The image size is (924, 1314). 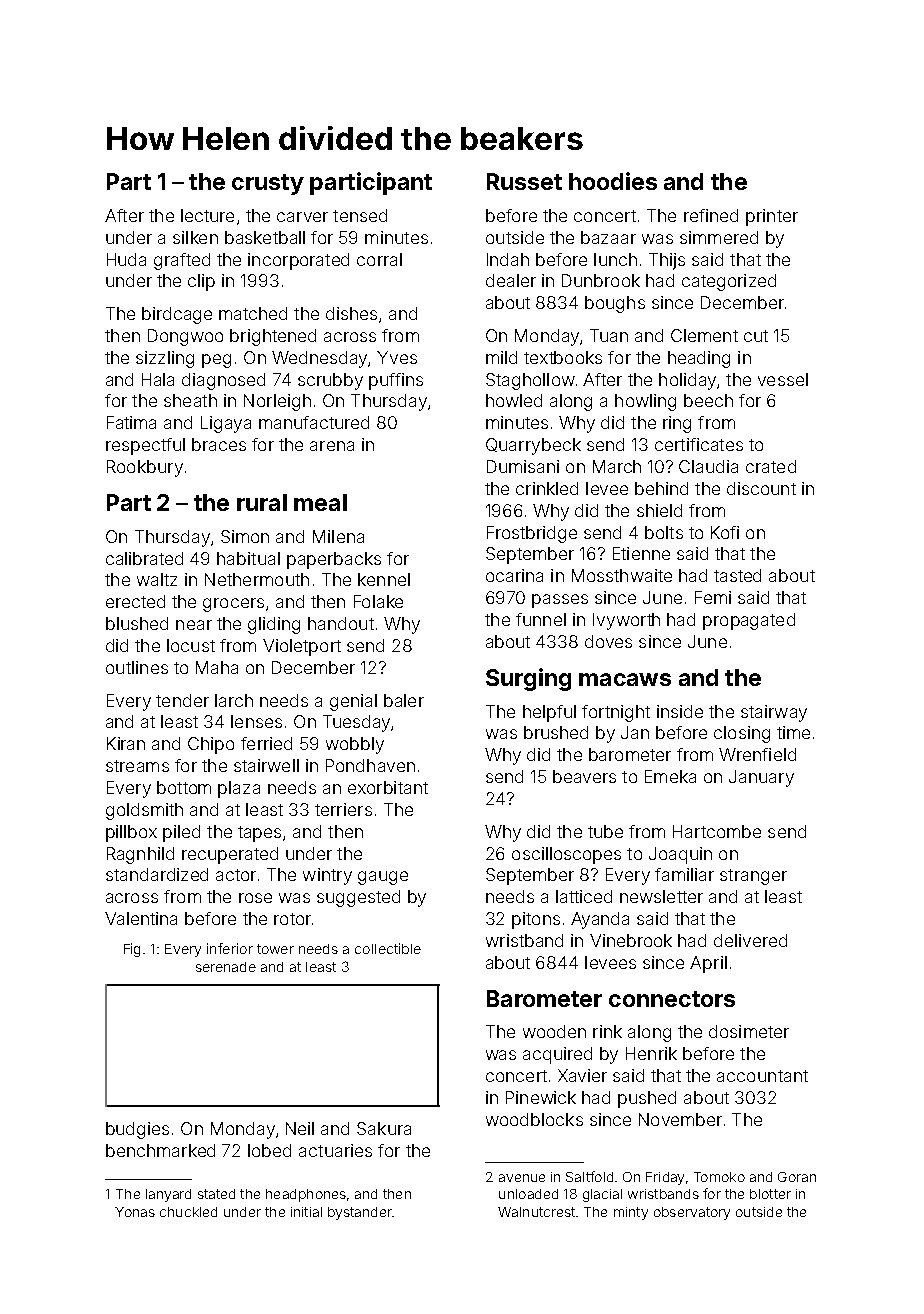 What do you see at coordinates (659, 510) in the image?
I see `shield` at bounding box center [659, 510].
